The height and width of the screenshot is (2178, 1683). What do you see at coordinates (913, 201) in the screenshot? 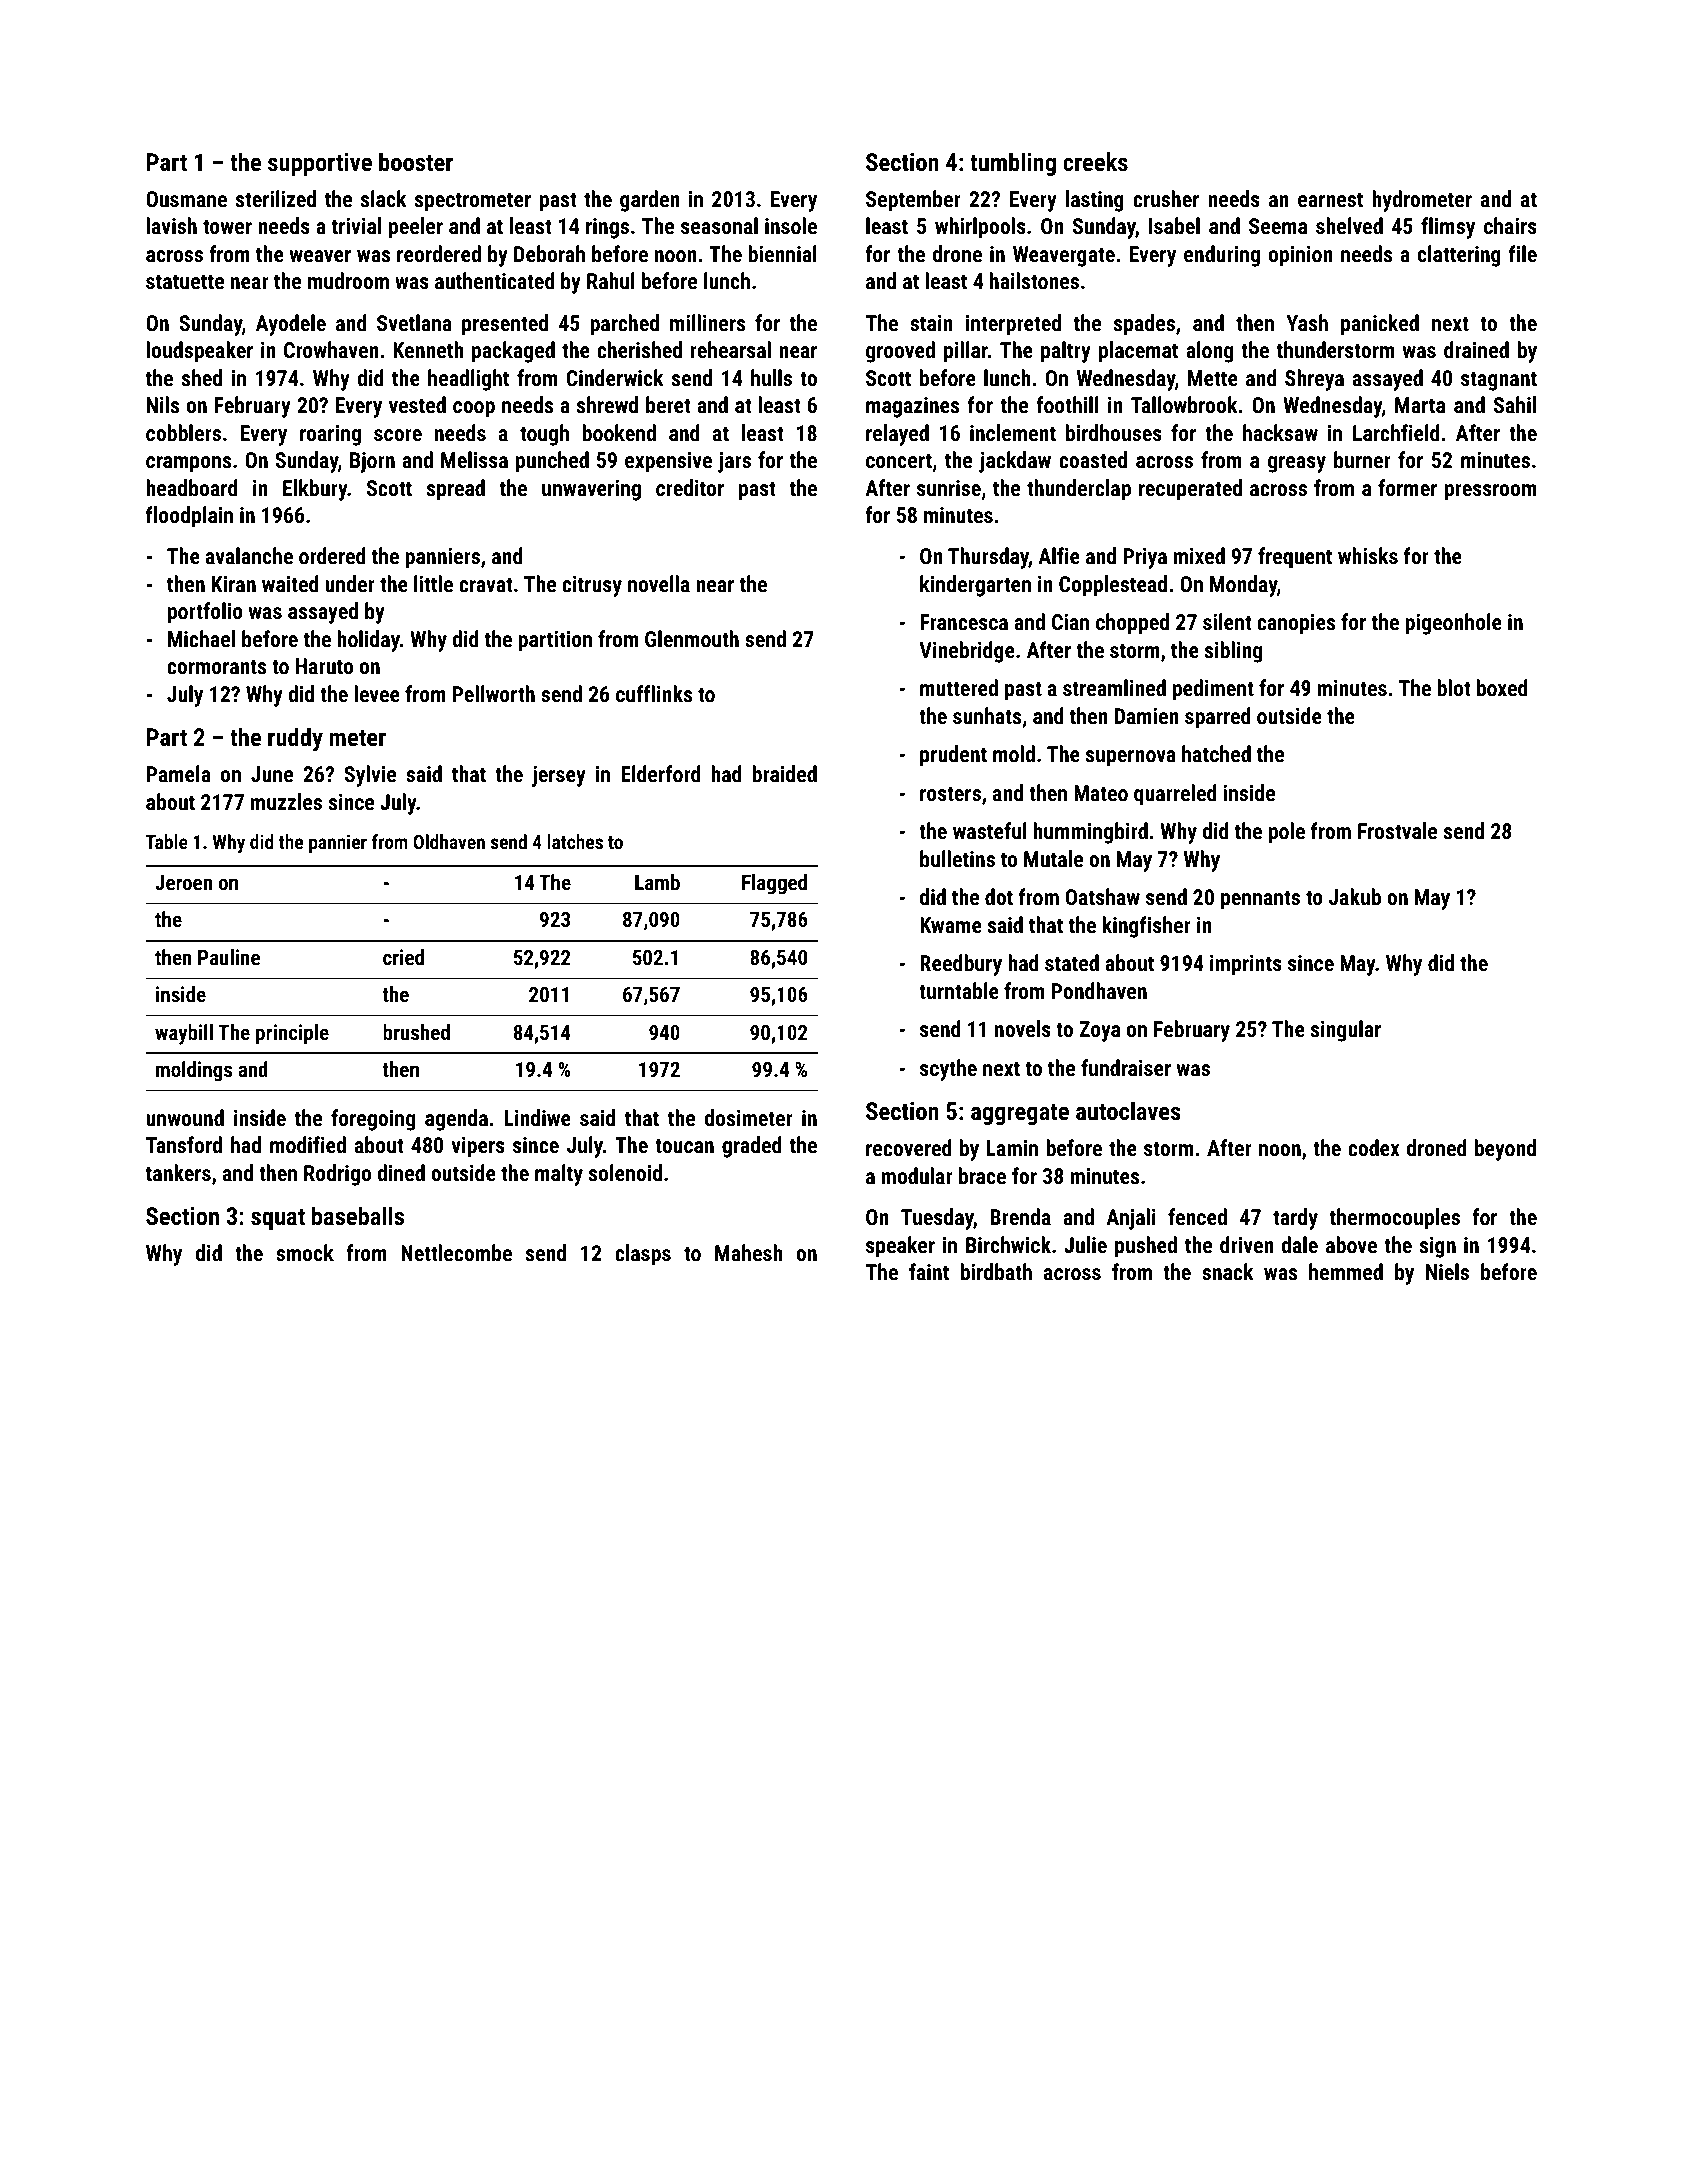
I see `September` at bounding box center [913, 201].
